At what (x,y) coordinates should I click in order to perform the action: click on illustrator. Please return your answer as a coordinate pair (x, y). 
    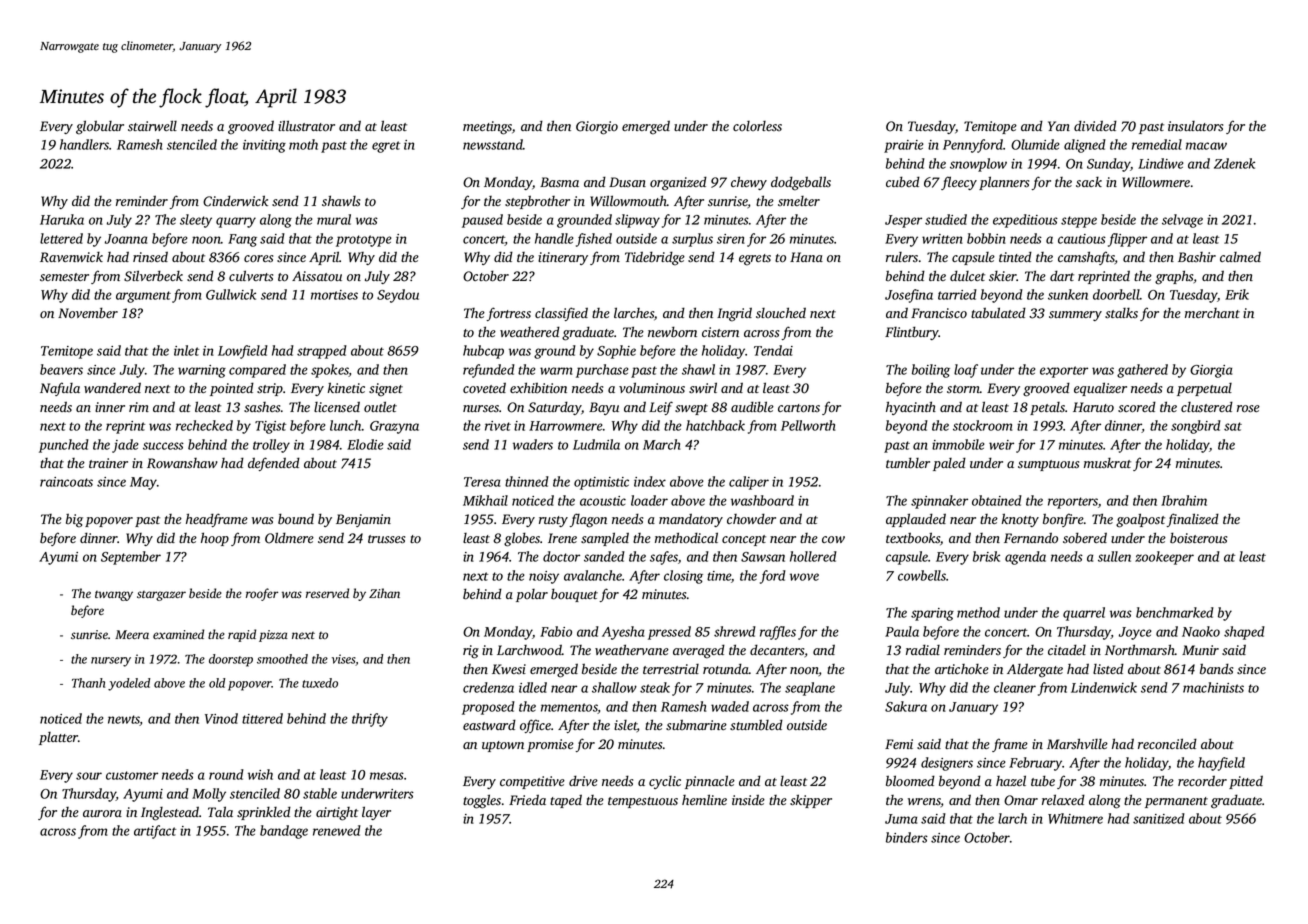
    Looking at the image, I should click on (306, 126).
